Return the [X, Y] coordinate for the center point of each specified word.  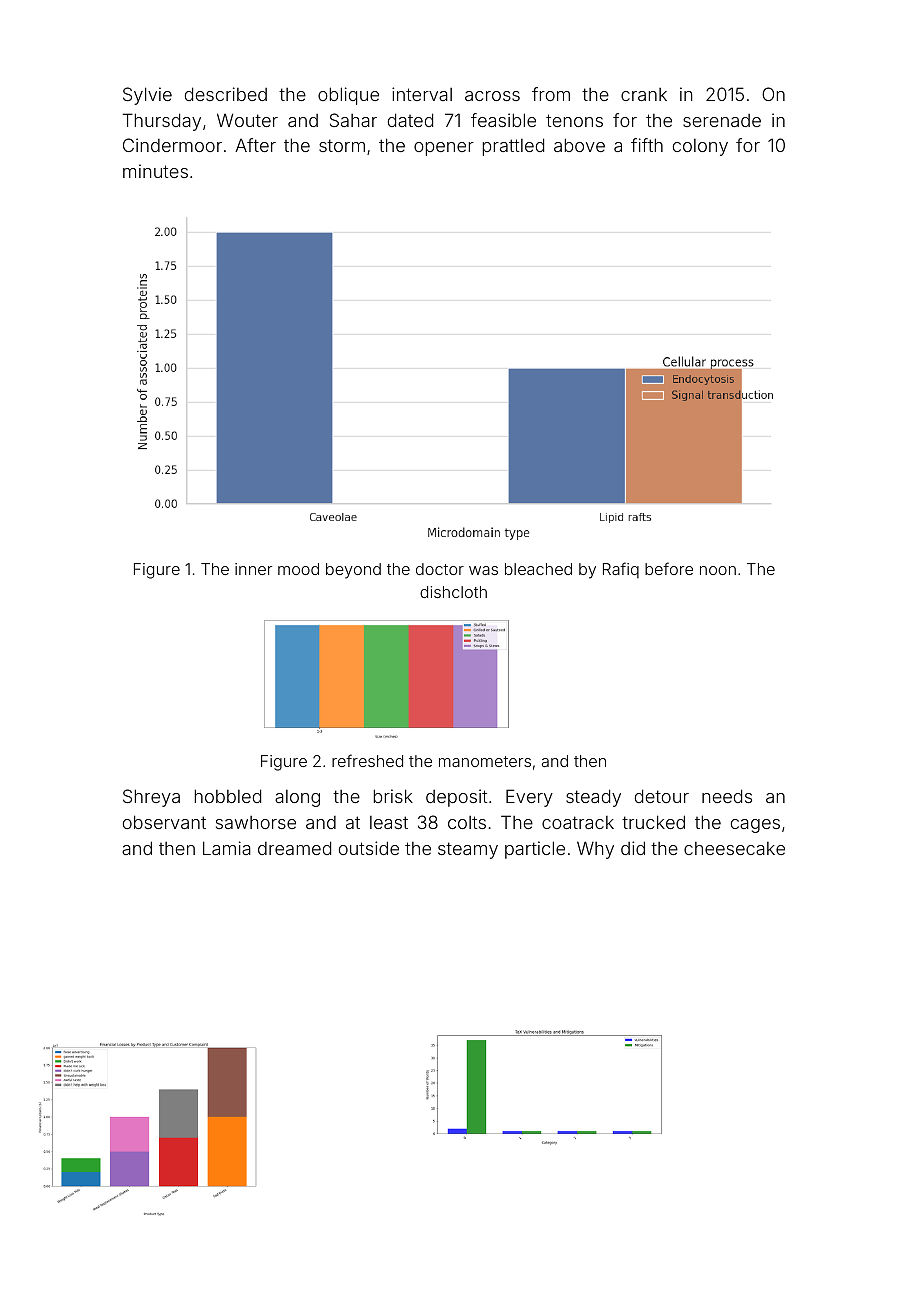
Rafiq [621, 570]
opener [444, 149]
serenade [722, 120]
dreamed [294, 848]
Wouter [247, 120]
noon [718, 570]
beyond [353, 571]
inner [253, 569]
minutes [155, 171]
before [669, 568]
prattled [513, 147]
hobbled [228, 796]
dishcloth [453, 592]
